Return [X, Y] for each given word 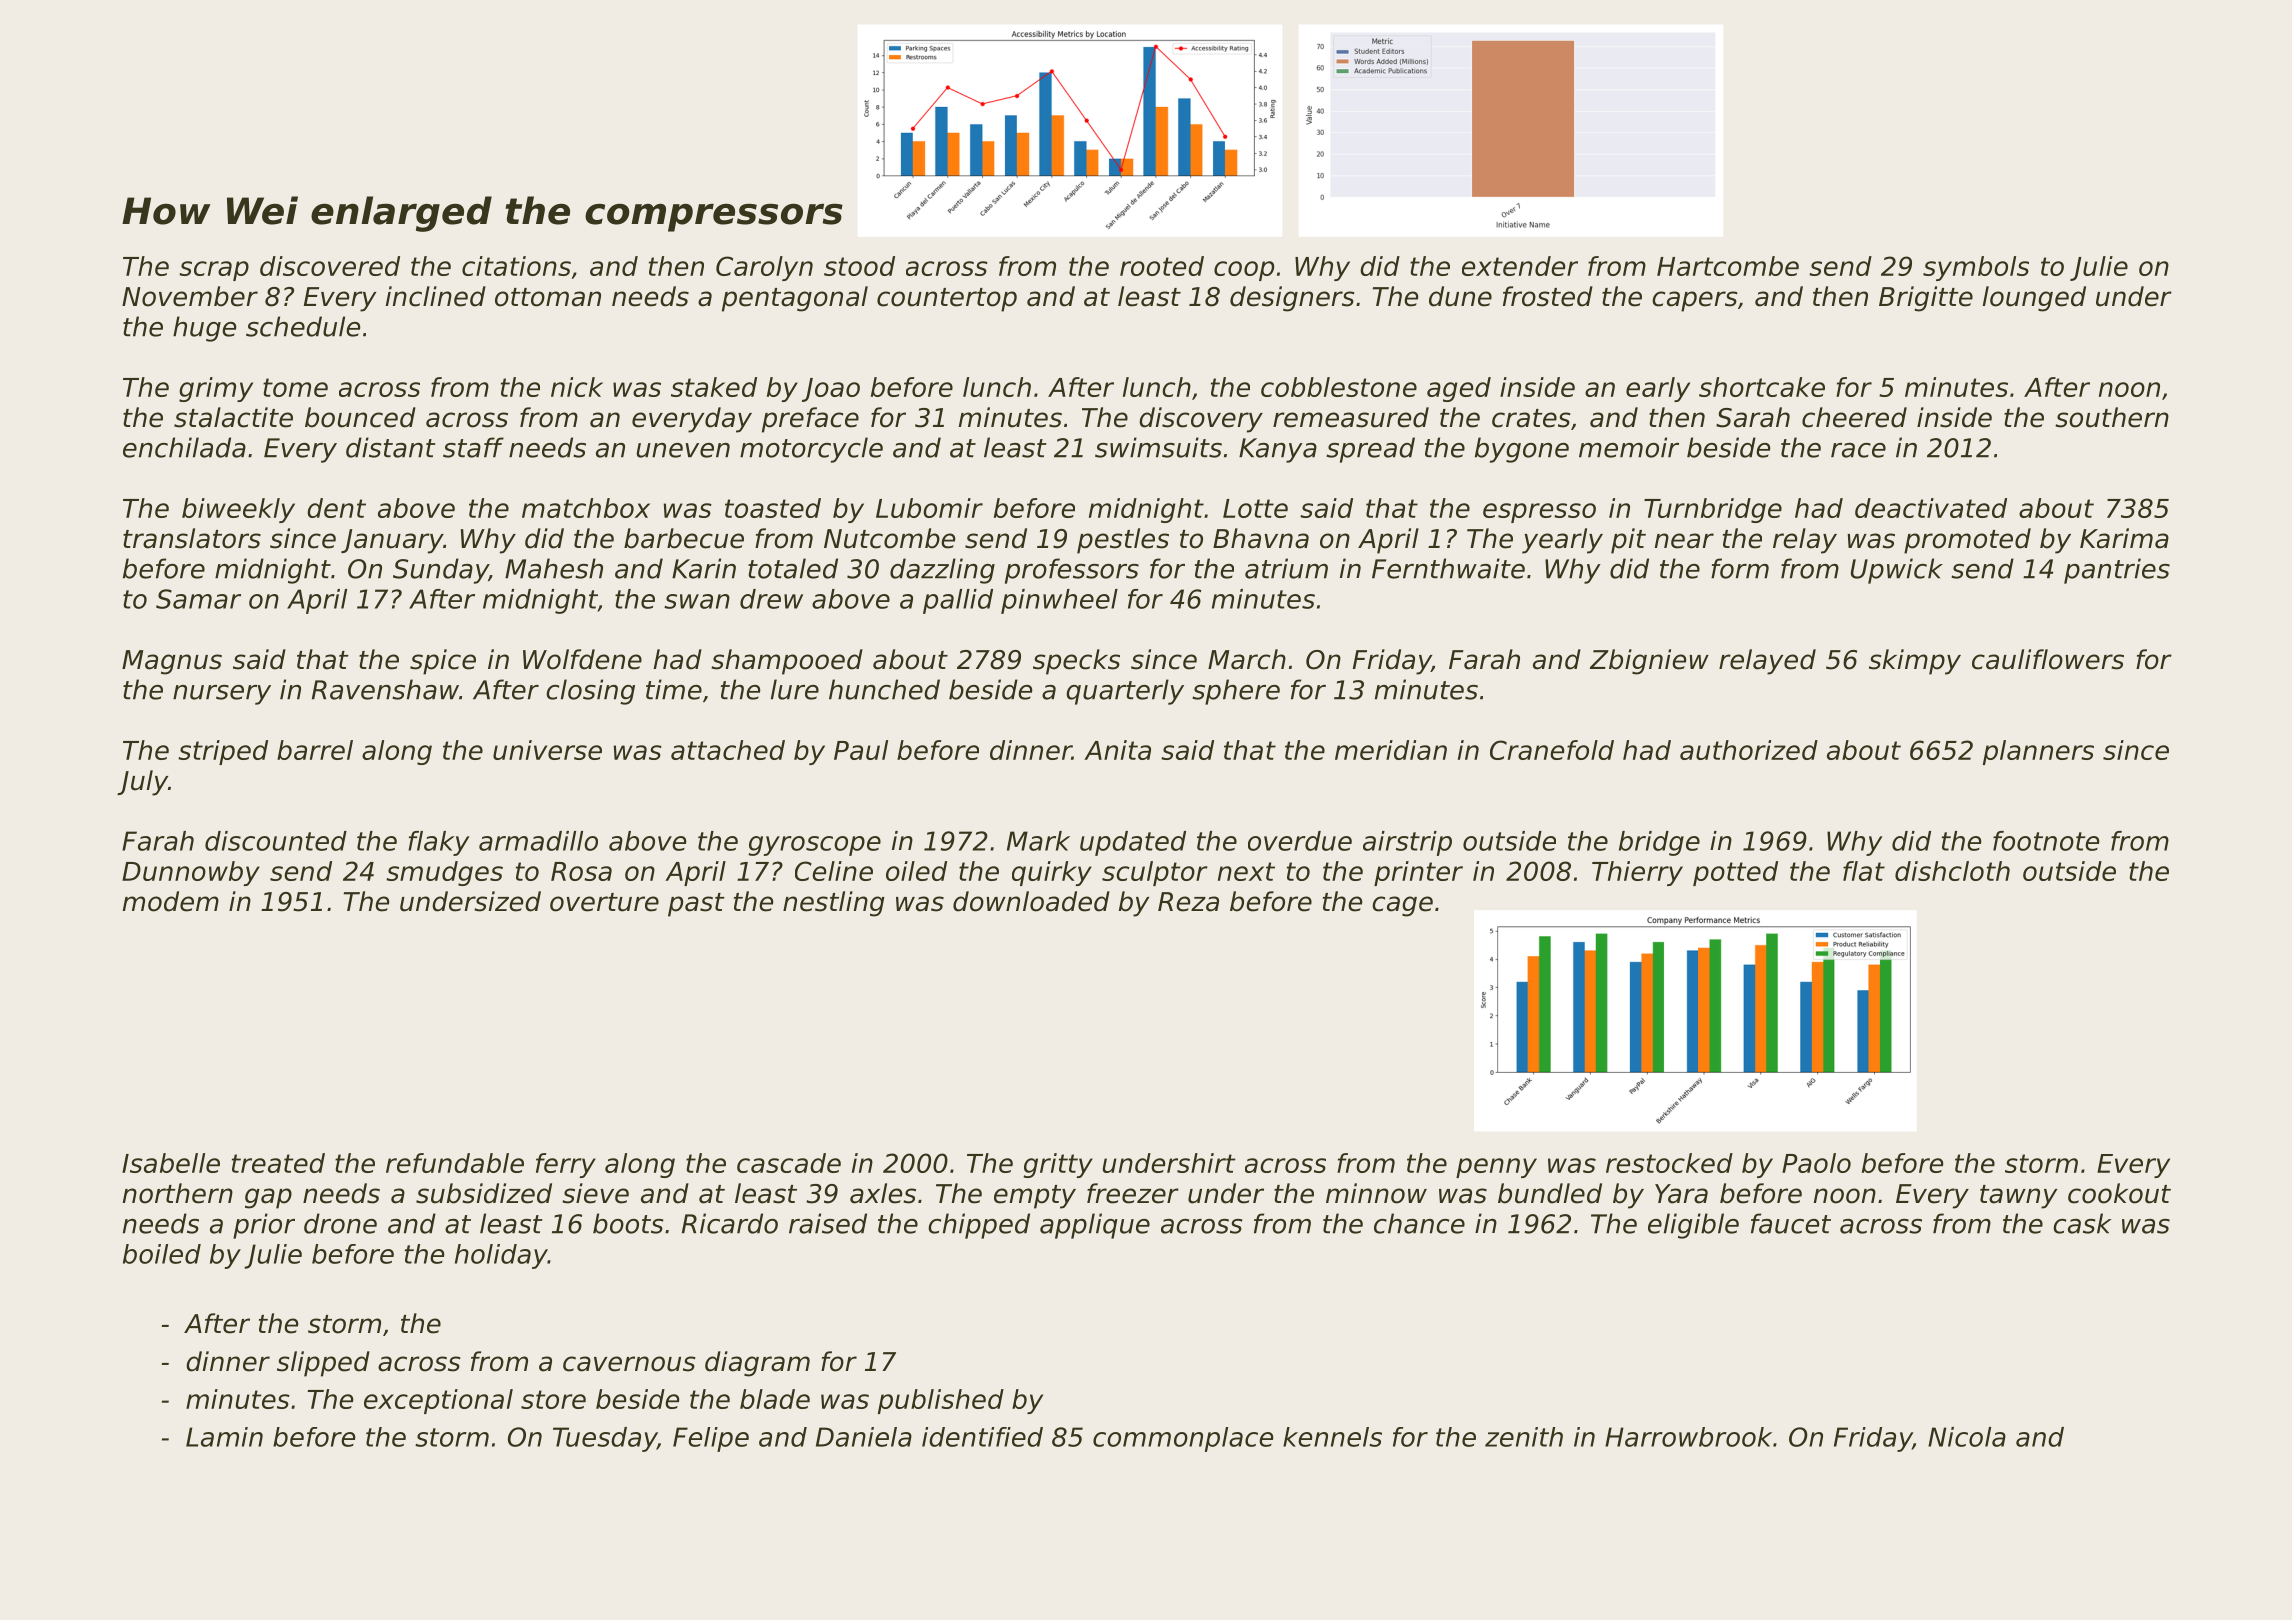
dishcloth [1952, 871]
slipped [323, 1364]
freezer [1133, 1193]
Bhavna [1261, 538]
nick [577, 387]
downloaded [1031, 901]
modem [171, 901]
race [1858, 450]
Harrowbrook [1688, 1437]
